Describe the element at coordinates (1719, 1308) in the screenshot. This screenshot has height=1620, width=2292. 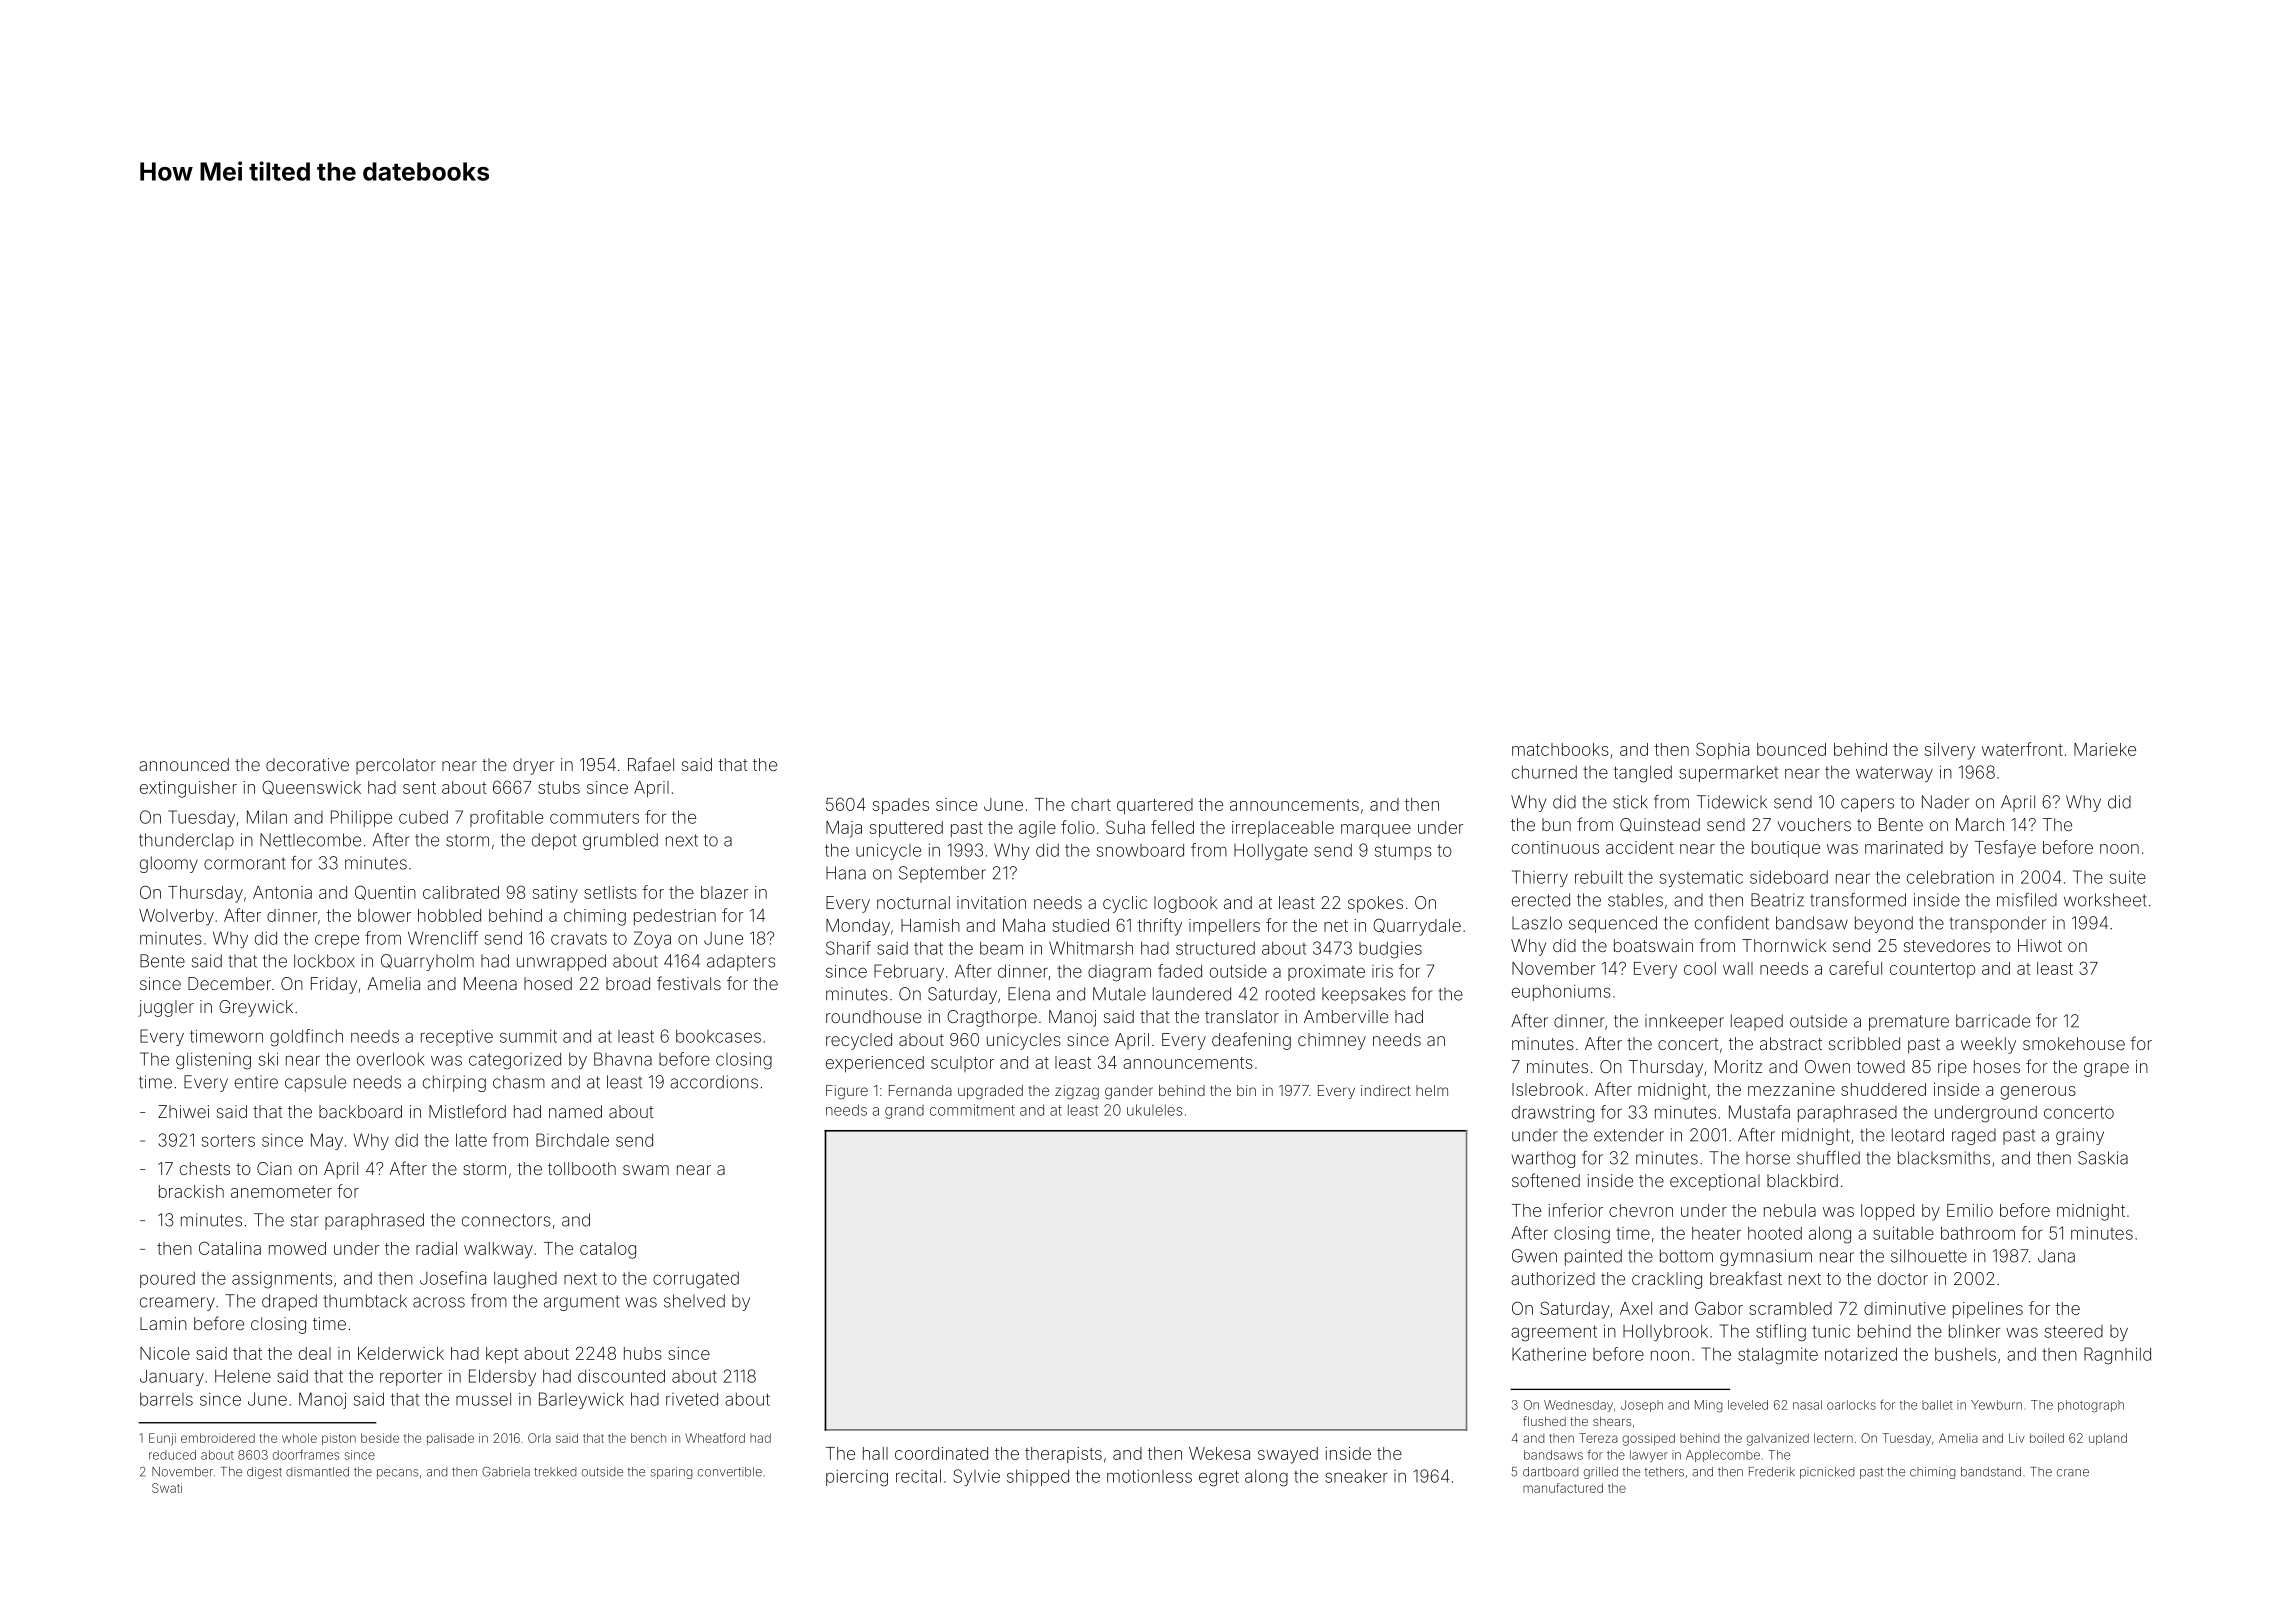
I see `Gabor` at that location.
